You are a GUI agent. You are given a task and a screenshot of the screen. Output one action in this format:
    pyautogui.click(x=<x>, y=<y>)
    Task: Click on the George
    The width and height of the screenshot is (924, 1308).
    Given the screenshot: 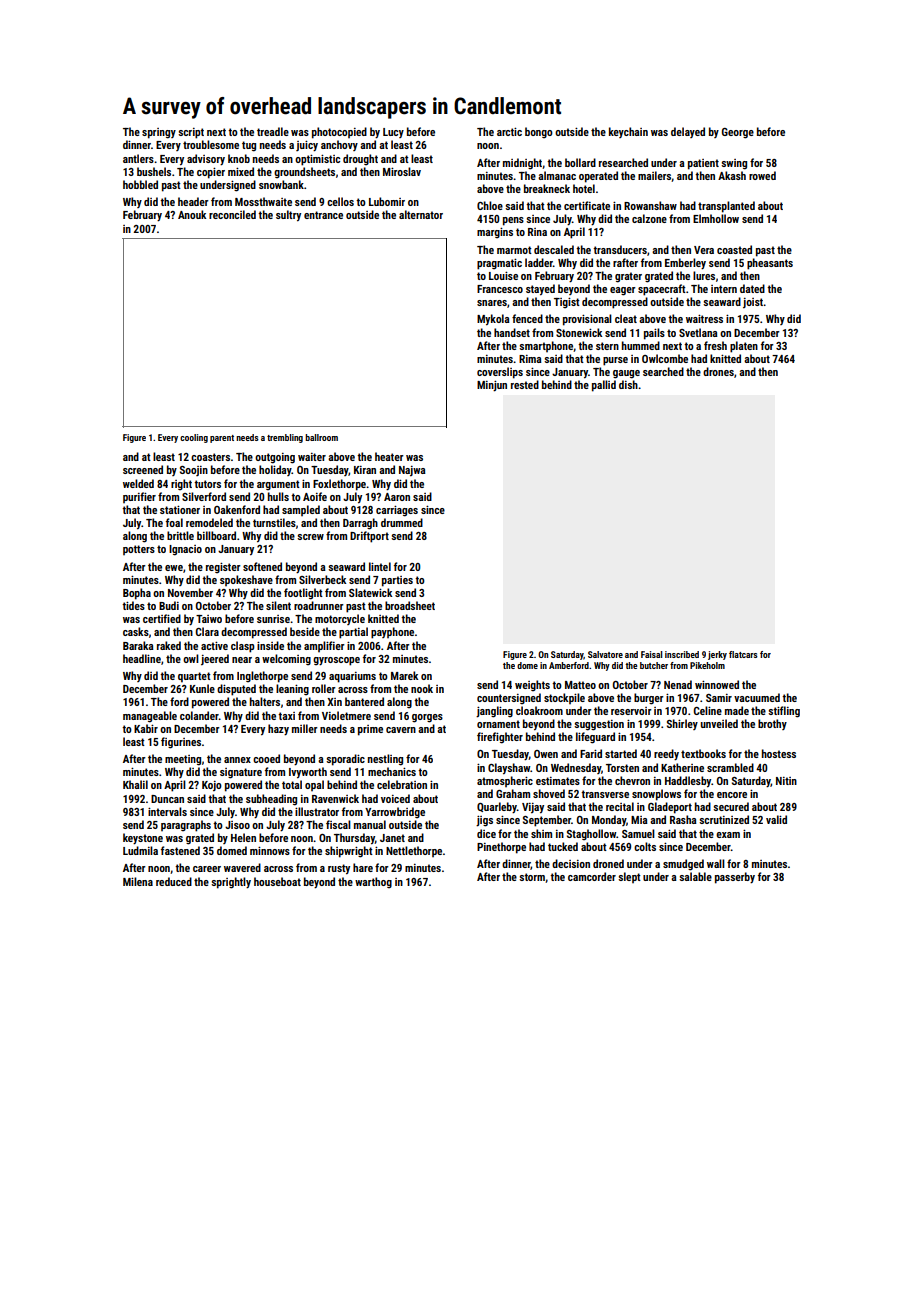 What is the action you would take?
    pyautogui.click(x=738, y=133)
